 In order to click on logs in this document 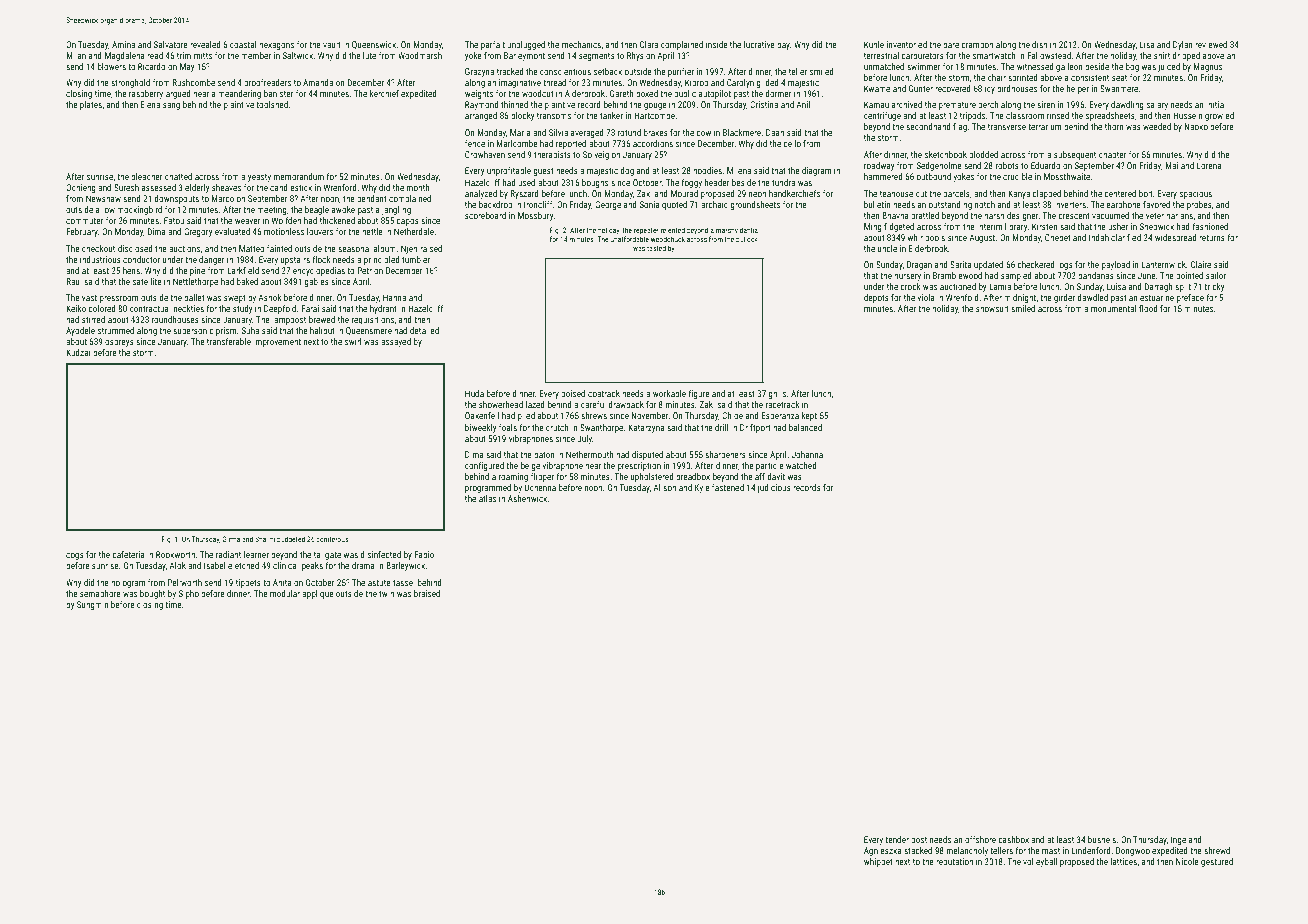, I will do `click(1065, 265)`.
